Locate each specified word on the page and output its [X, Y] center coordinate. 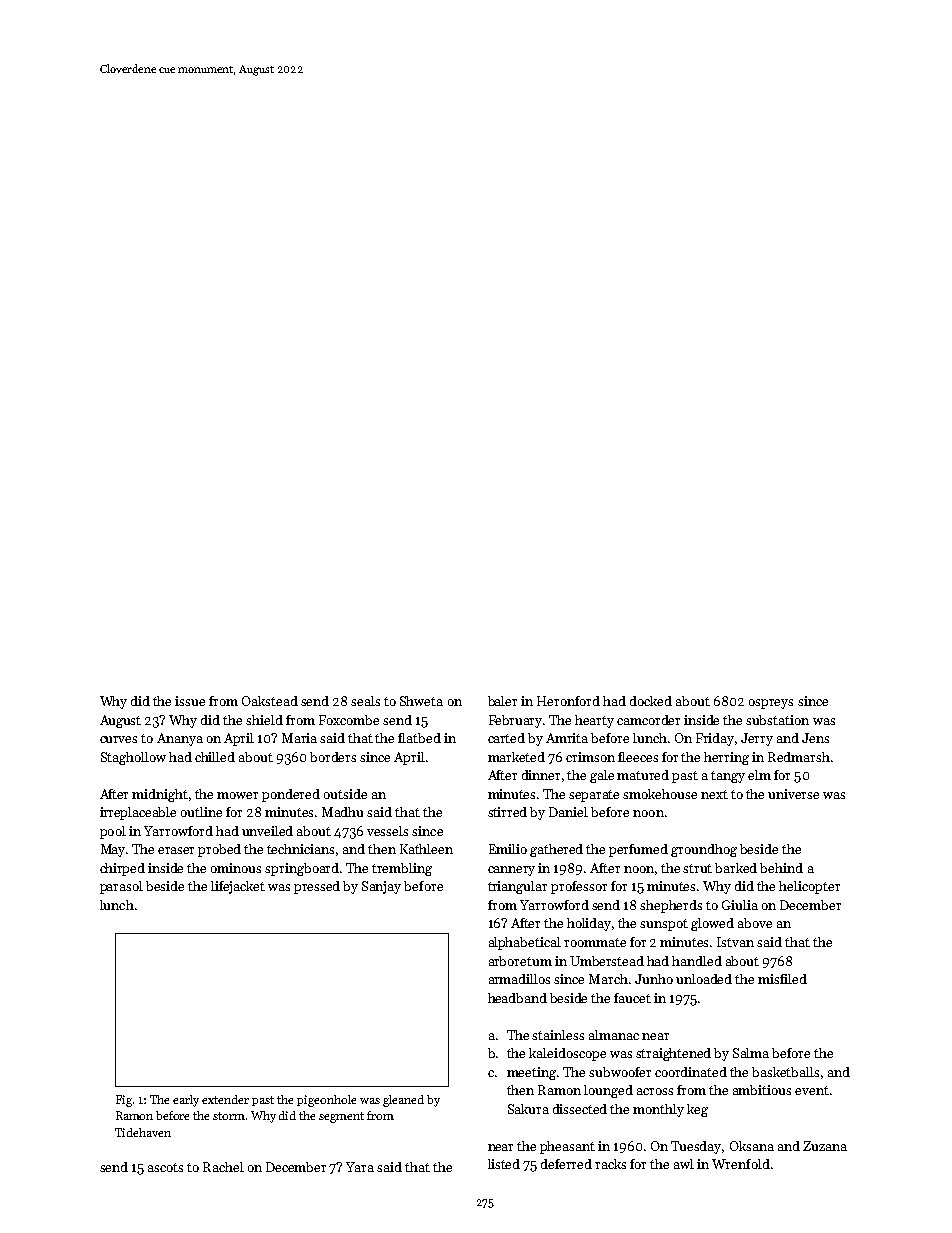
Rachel [223, 1167]
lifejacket [238, 887]
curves [118, 739]
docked [651, 701]
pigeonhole [326, 1101]
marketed [516, 757]
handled [697, 961]
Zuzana [825, 1146]
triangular [517, 887]
